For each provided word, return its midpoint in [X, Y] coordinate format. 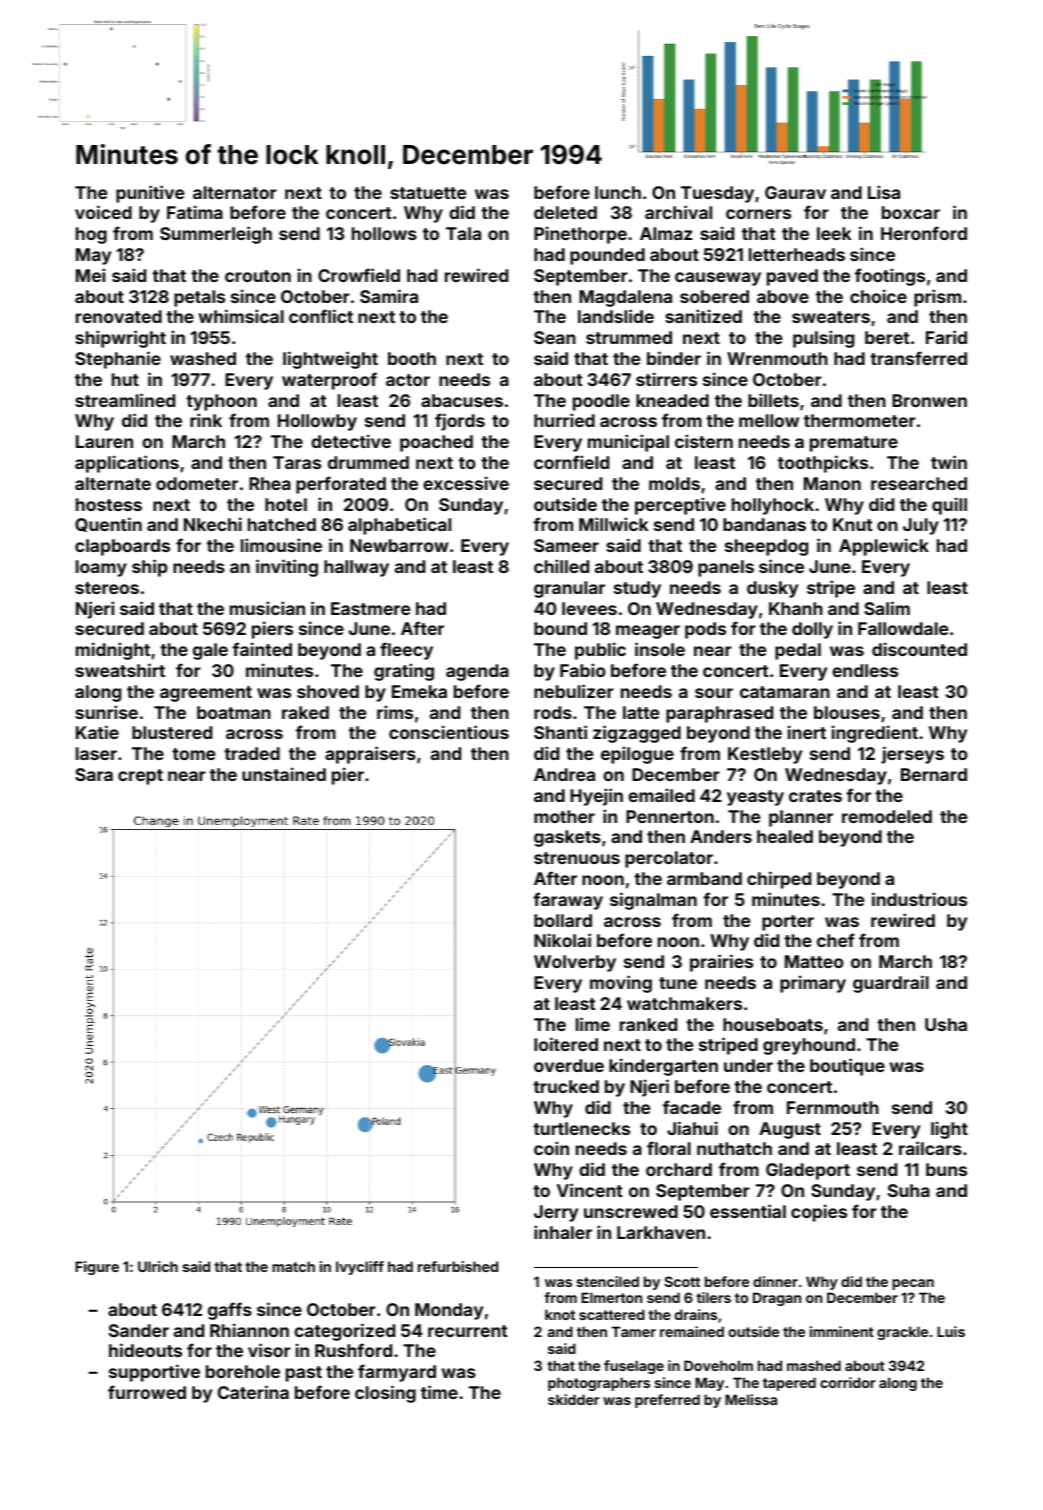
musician [267, 608]
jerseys [912, 755]
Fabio [583, 670]
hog [91, 235]
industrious [919, 899]
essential [748, 1211]
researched [919, 483]
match [293, 1266]
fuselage [634, 1367]
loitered [566, 1044]
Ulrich [158, 1266]
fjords [460, 422]
